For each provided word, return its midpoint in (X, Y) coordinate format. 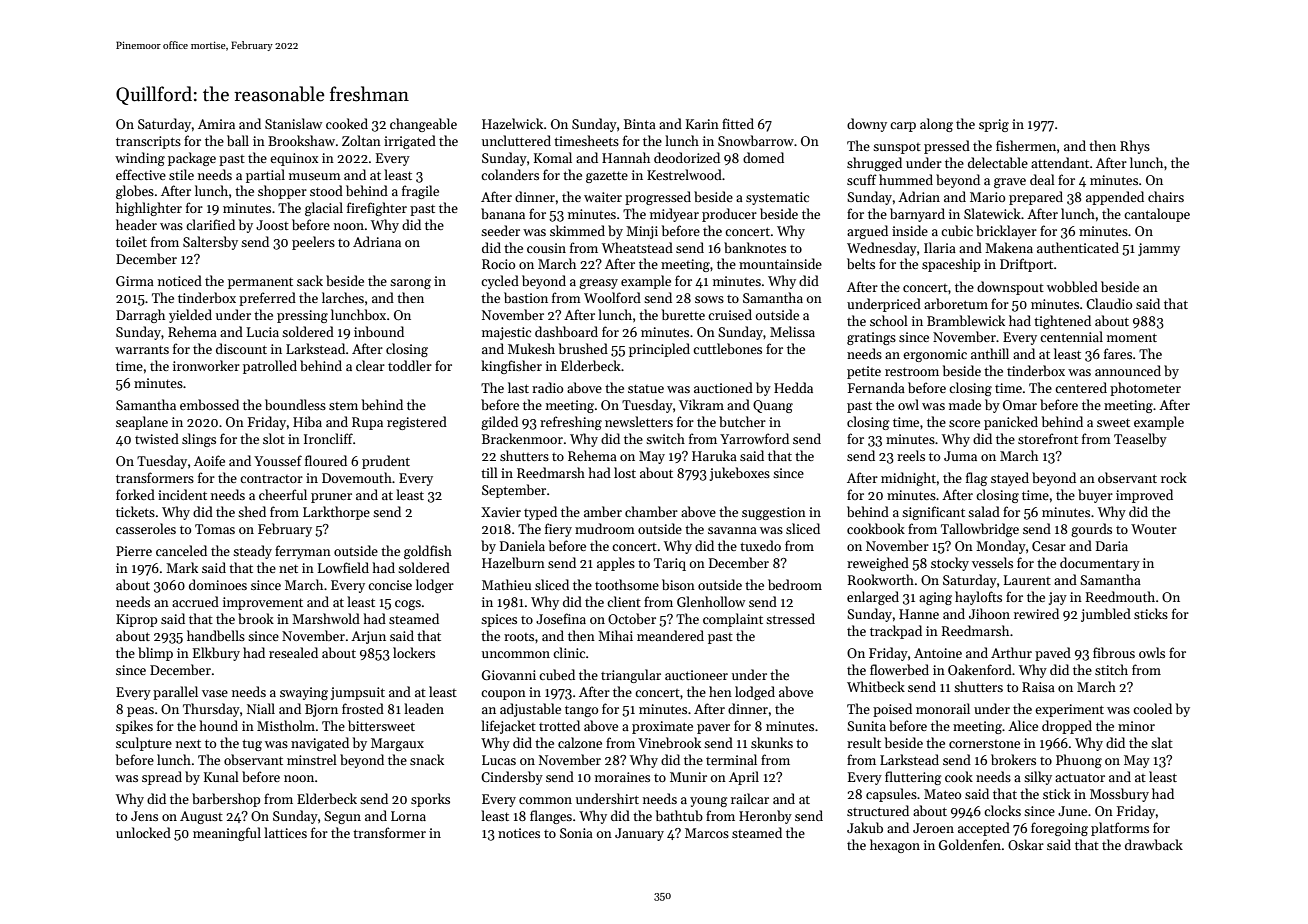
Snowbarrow (756, 140)
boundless (295, 404)
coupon (503, 695)
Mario (987, 197)
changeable (423, 125)
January (639, 834)
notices (519, 833)
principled (659, 350)
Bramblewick (966, 320)
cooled (1152, 708)
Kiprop (136, 620)
